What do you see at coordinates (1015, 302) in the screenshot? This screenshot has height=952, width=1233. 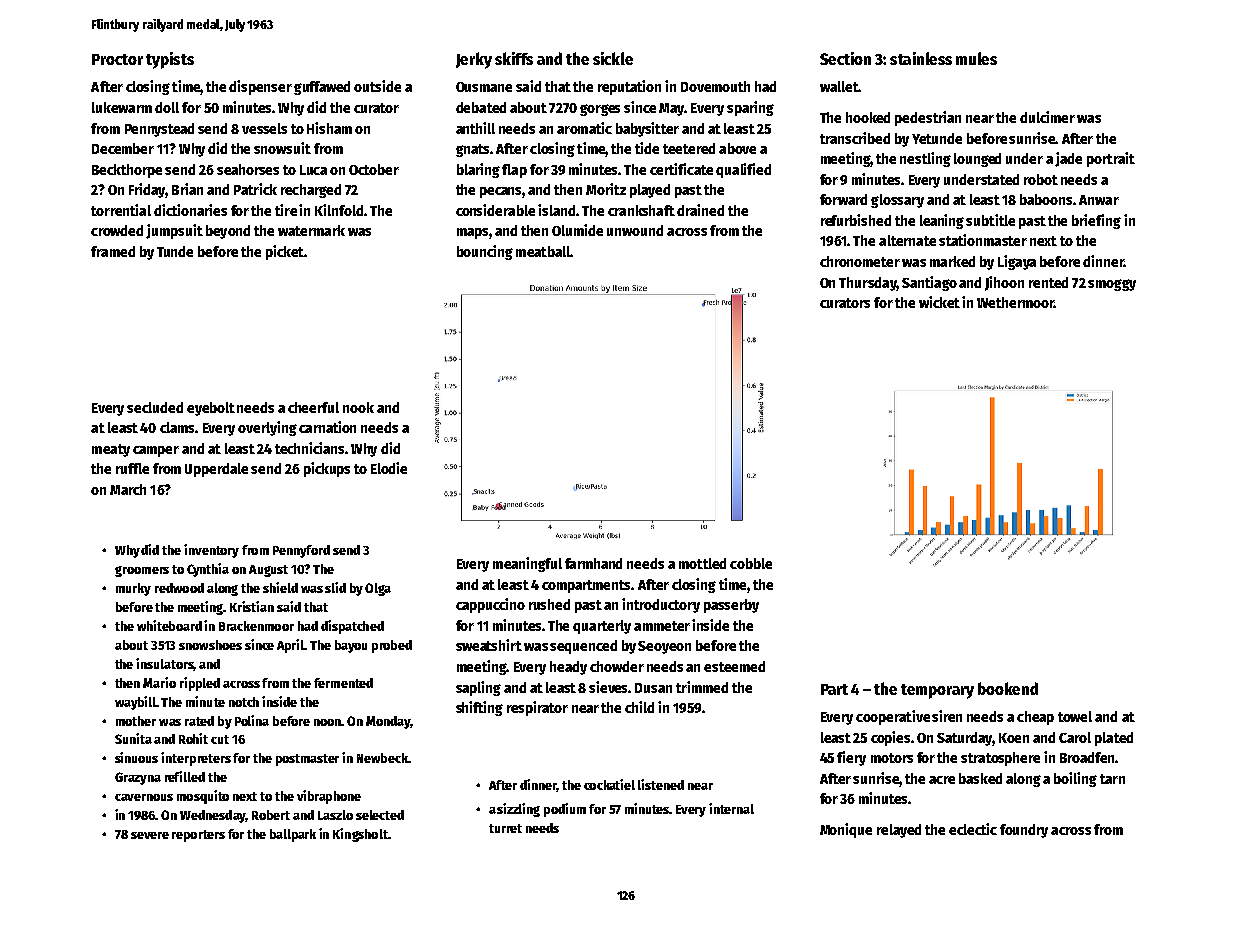 I see `Wethermoor` at bounding box center [1015, 302].
